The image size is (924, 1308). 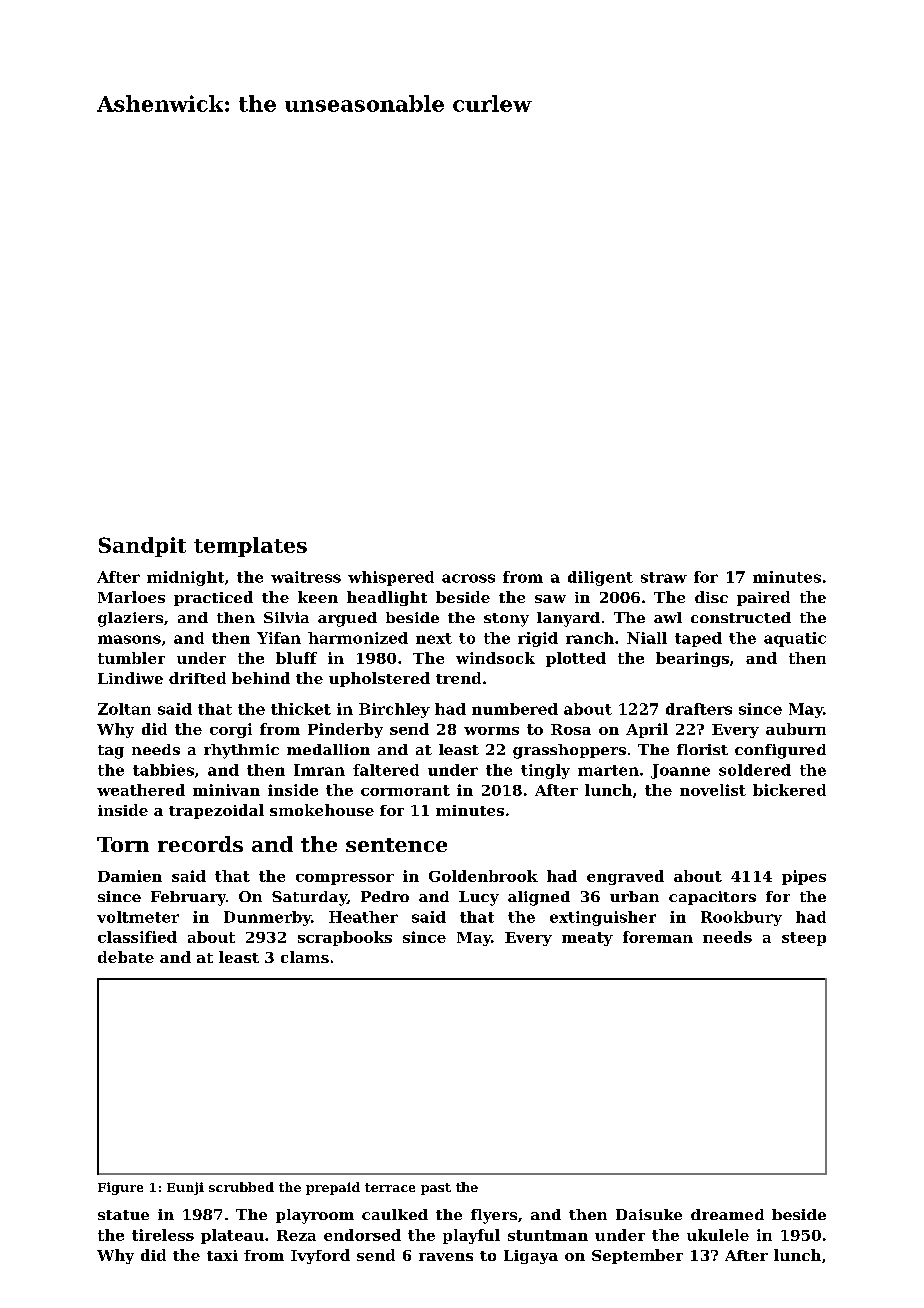 I want to click on steep, so click(x=804, y=939).
